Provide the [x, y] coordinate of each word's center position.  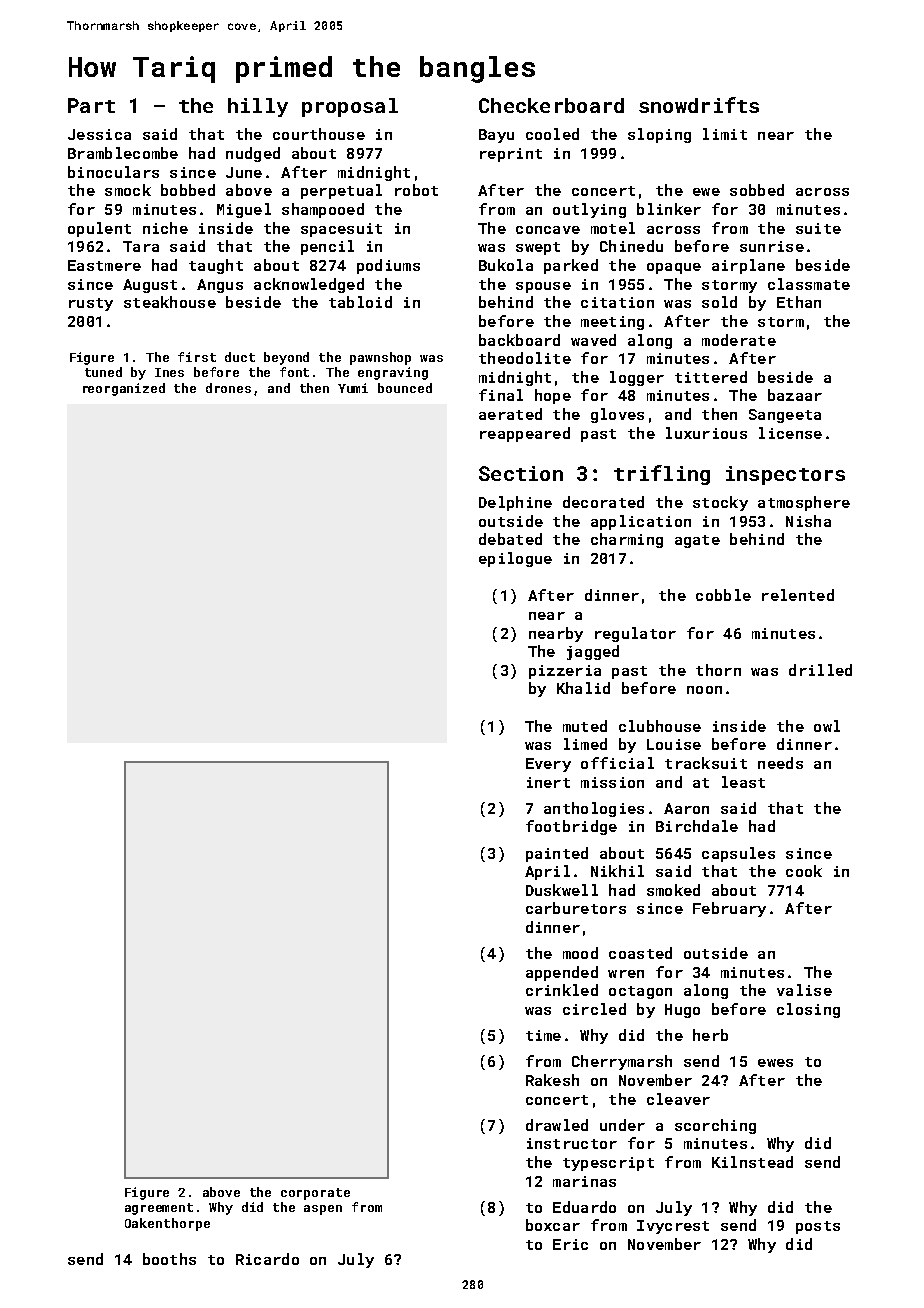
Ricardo [267, 1259]
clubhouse [660, 726]
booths [169, 1259]
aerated [510, 414]
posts [818, 1227]
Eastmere [104, 265]
